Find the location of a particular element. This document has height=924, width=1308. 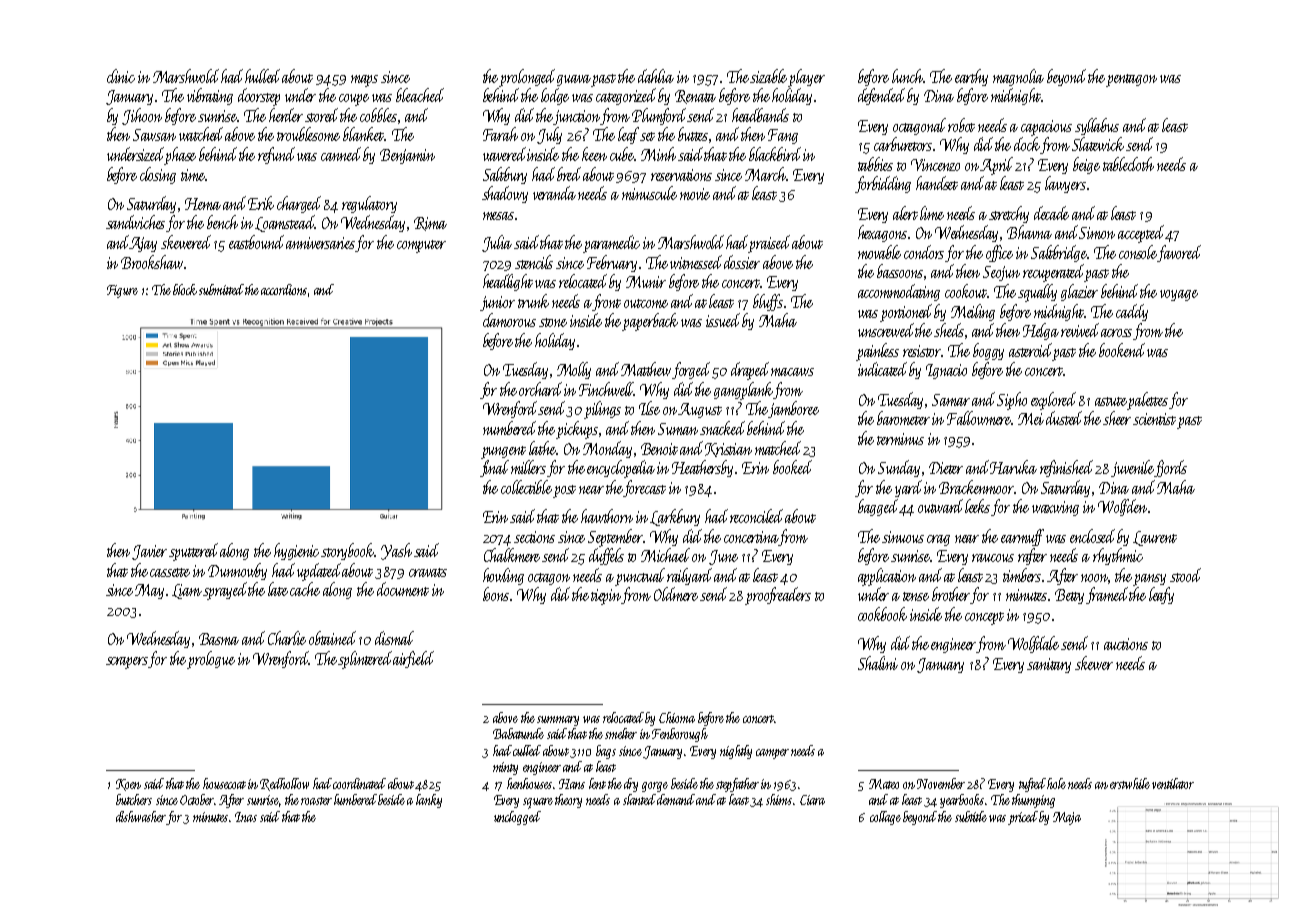

hulled is located at coordinates (262, 76).
